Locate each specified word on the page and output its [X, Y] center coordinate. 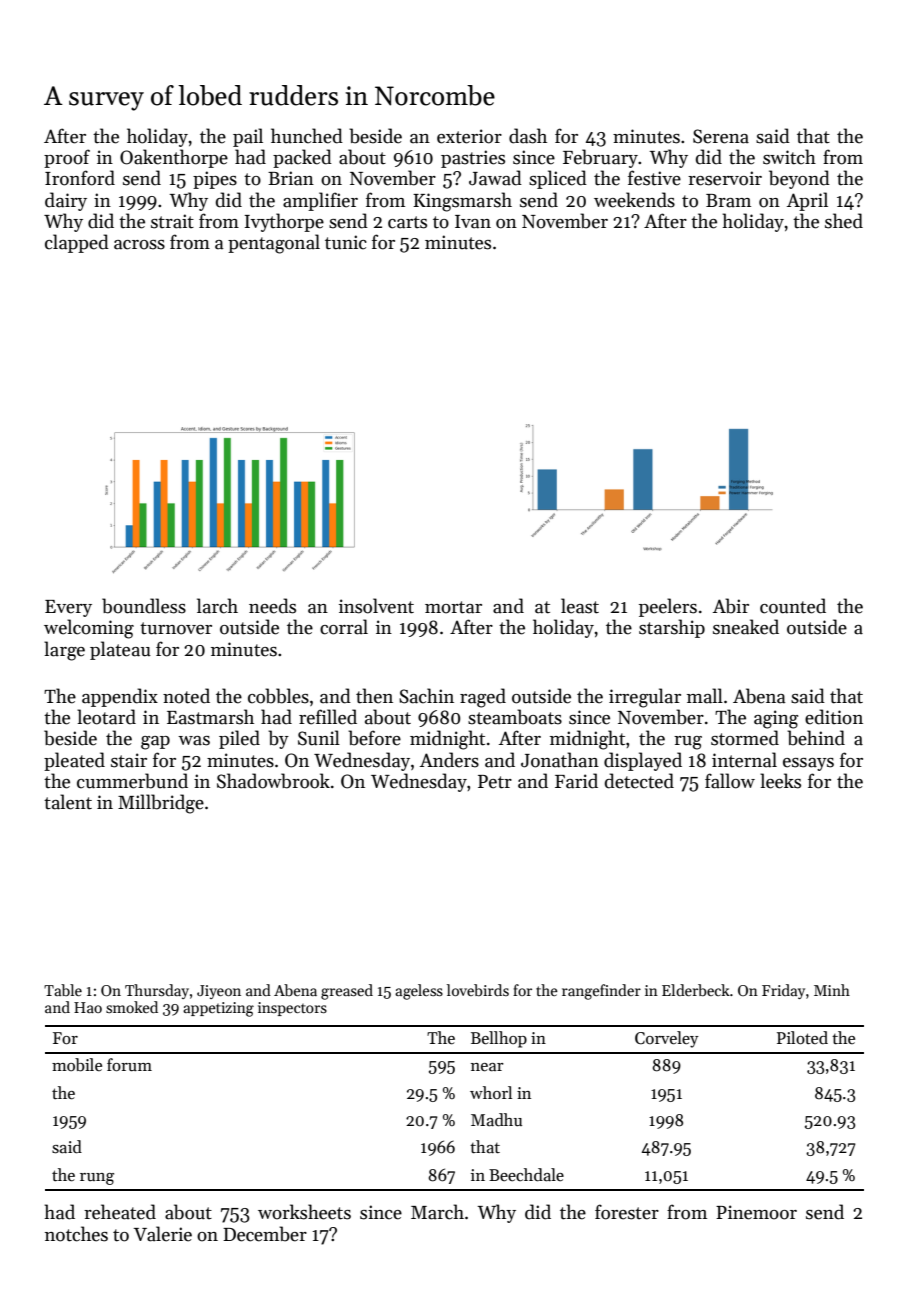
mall [705, 696]
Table [63, 990]
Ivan [473, 222]
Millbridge [161, 804]
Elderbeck [696, 990]
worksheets [304, 1212]
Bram [728, 201]
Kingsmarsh [462, 202]
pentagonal [274, 244]
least [580, 606]
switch [789, 157]
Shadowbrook [273, 781]
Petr [495, 782]
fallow [730, 781]
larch [217, 606]
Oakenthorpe [174, 158]
